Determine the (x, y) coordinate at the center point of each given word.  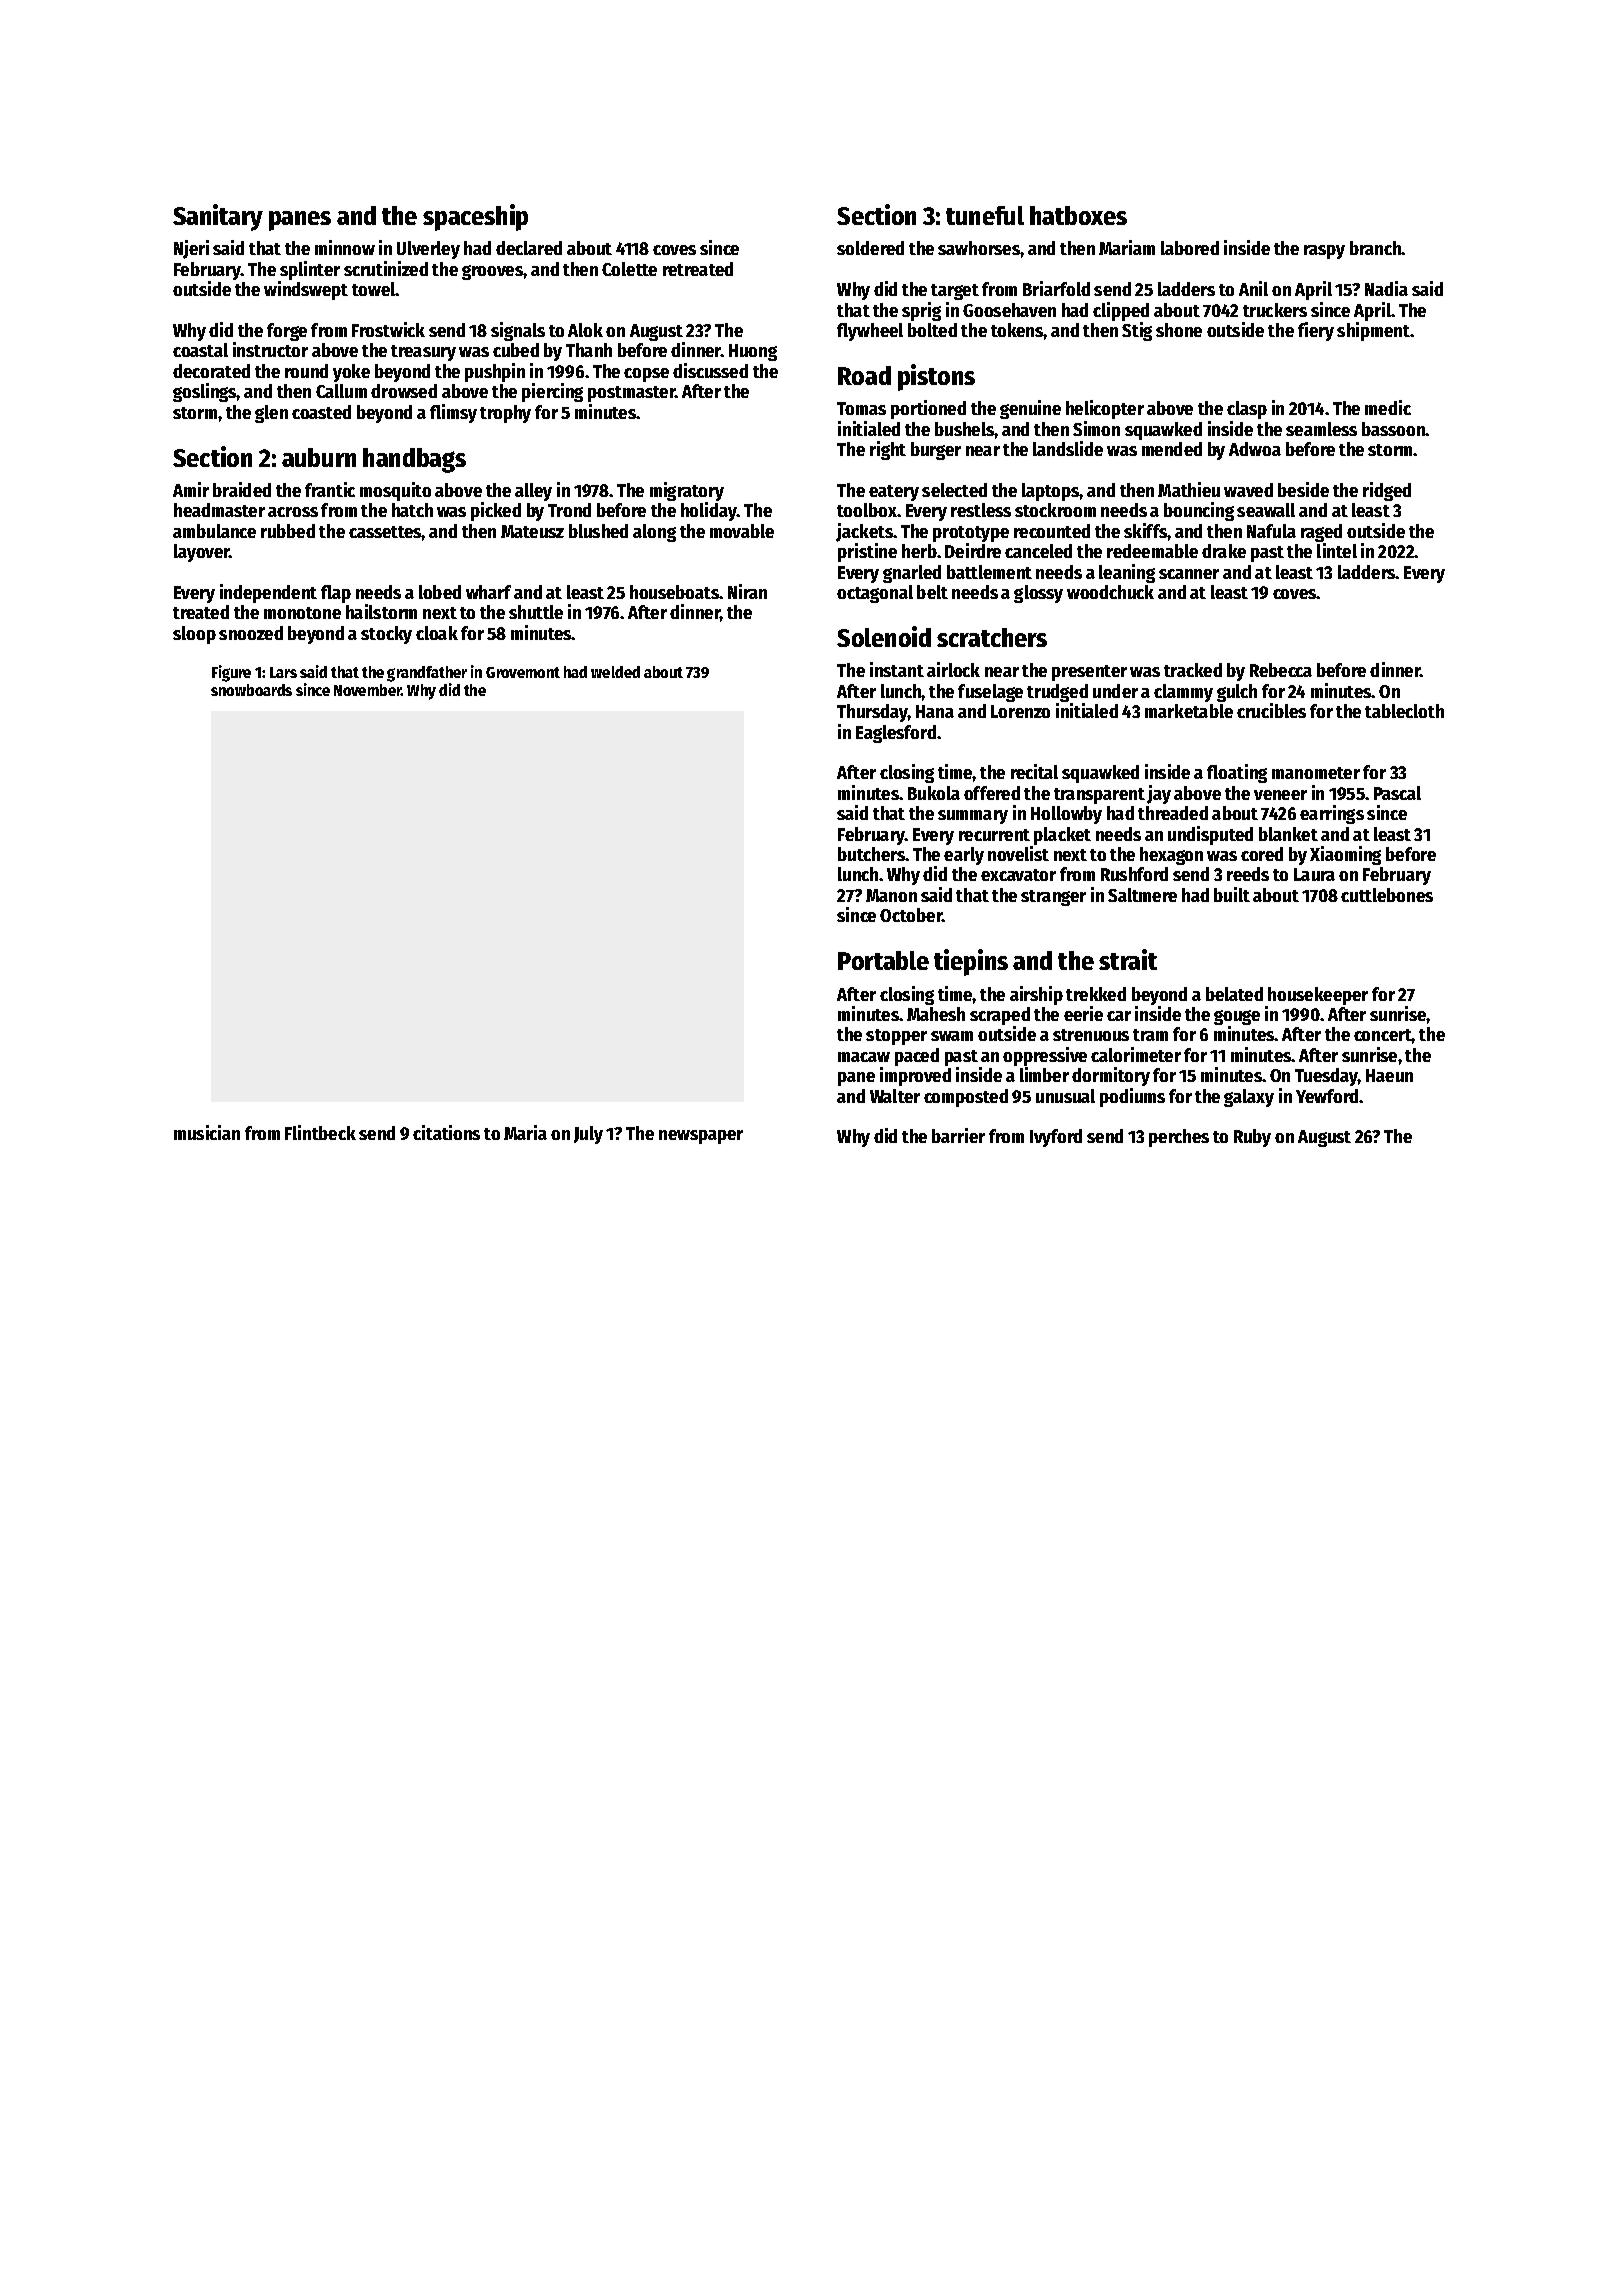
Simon (1096, 428)
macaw (864, 1057)
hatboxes (1078, 215)
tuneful (985, 215)
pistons (936, 377)
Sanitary (218, 217)
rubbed (288, 531)
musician (207, 1132)
